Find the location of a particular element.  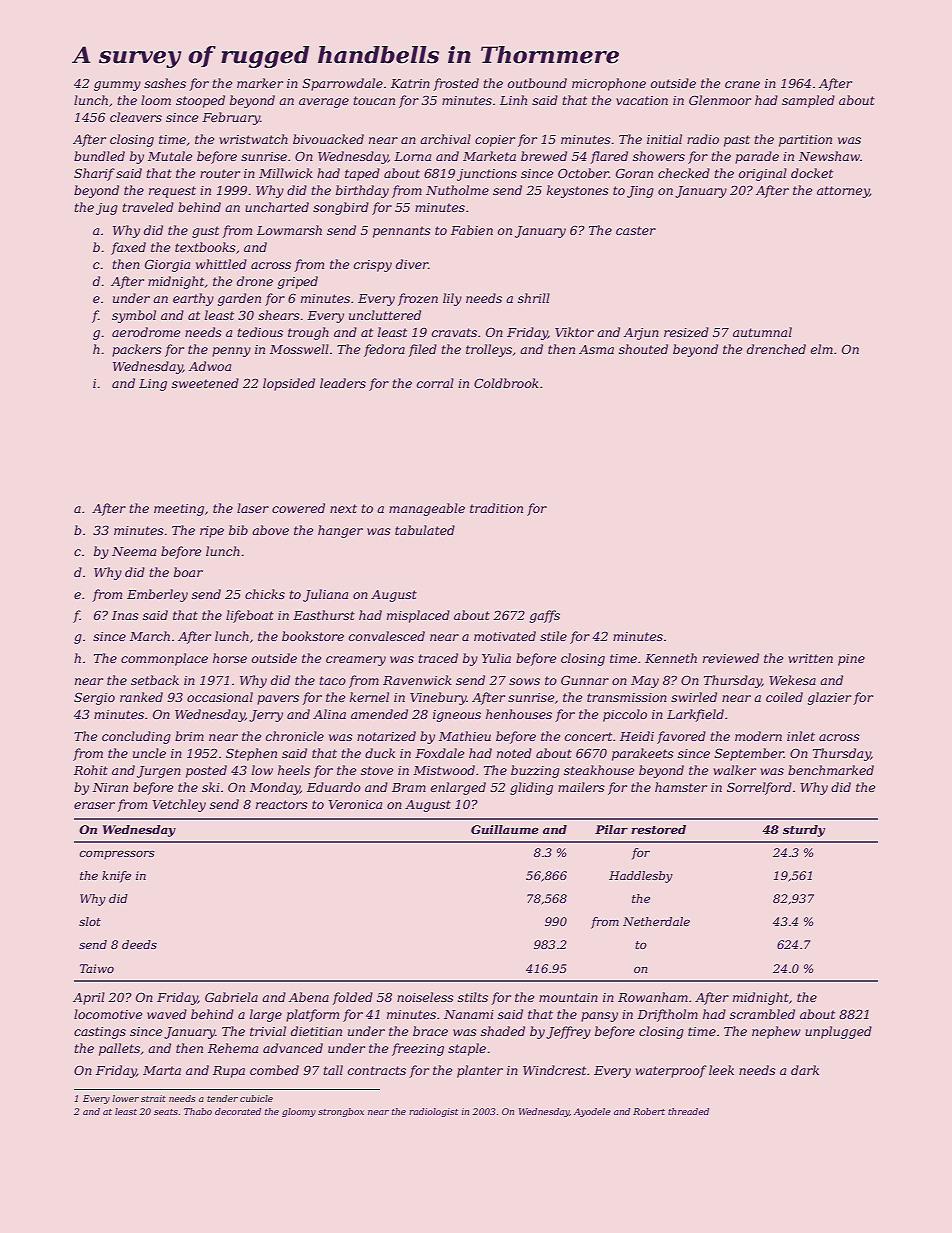

gummy is located at coordinates (117, 86).
